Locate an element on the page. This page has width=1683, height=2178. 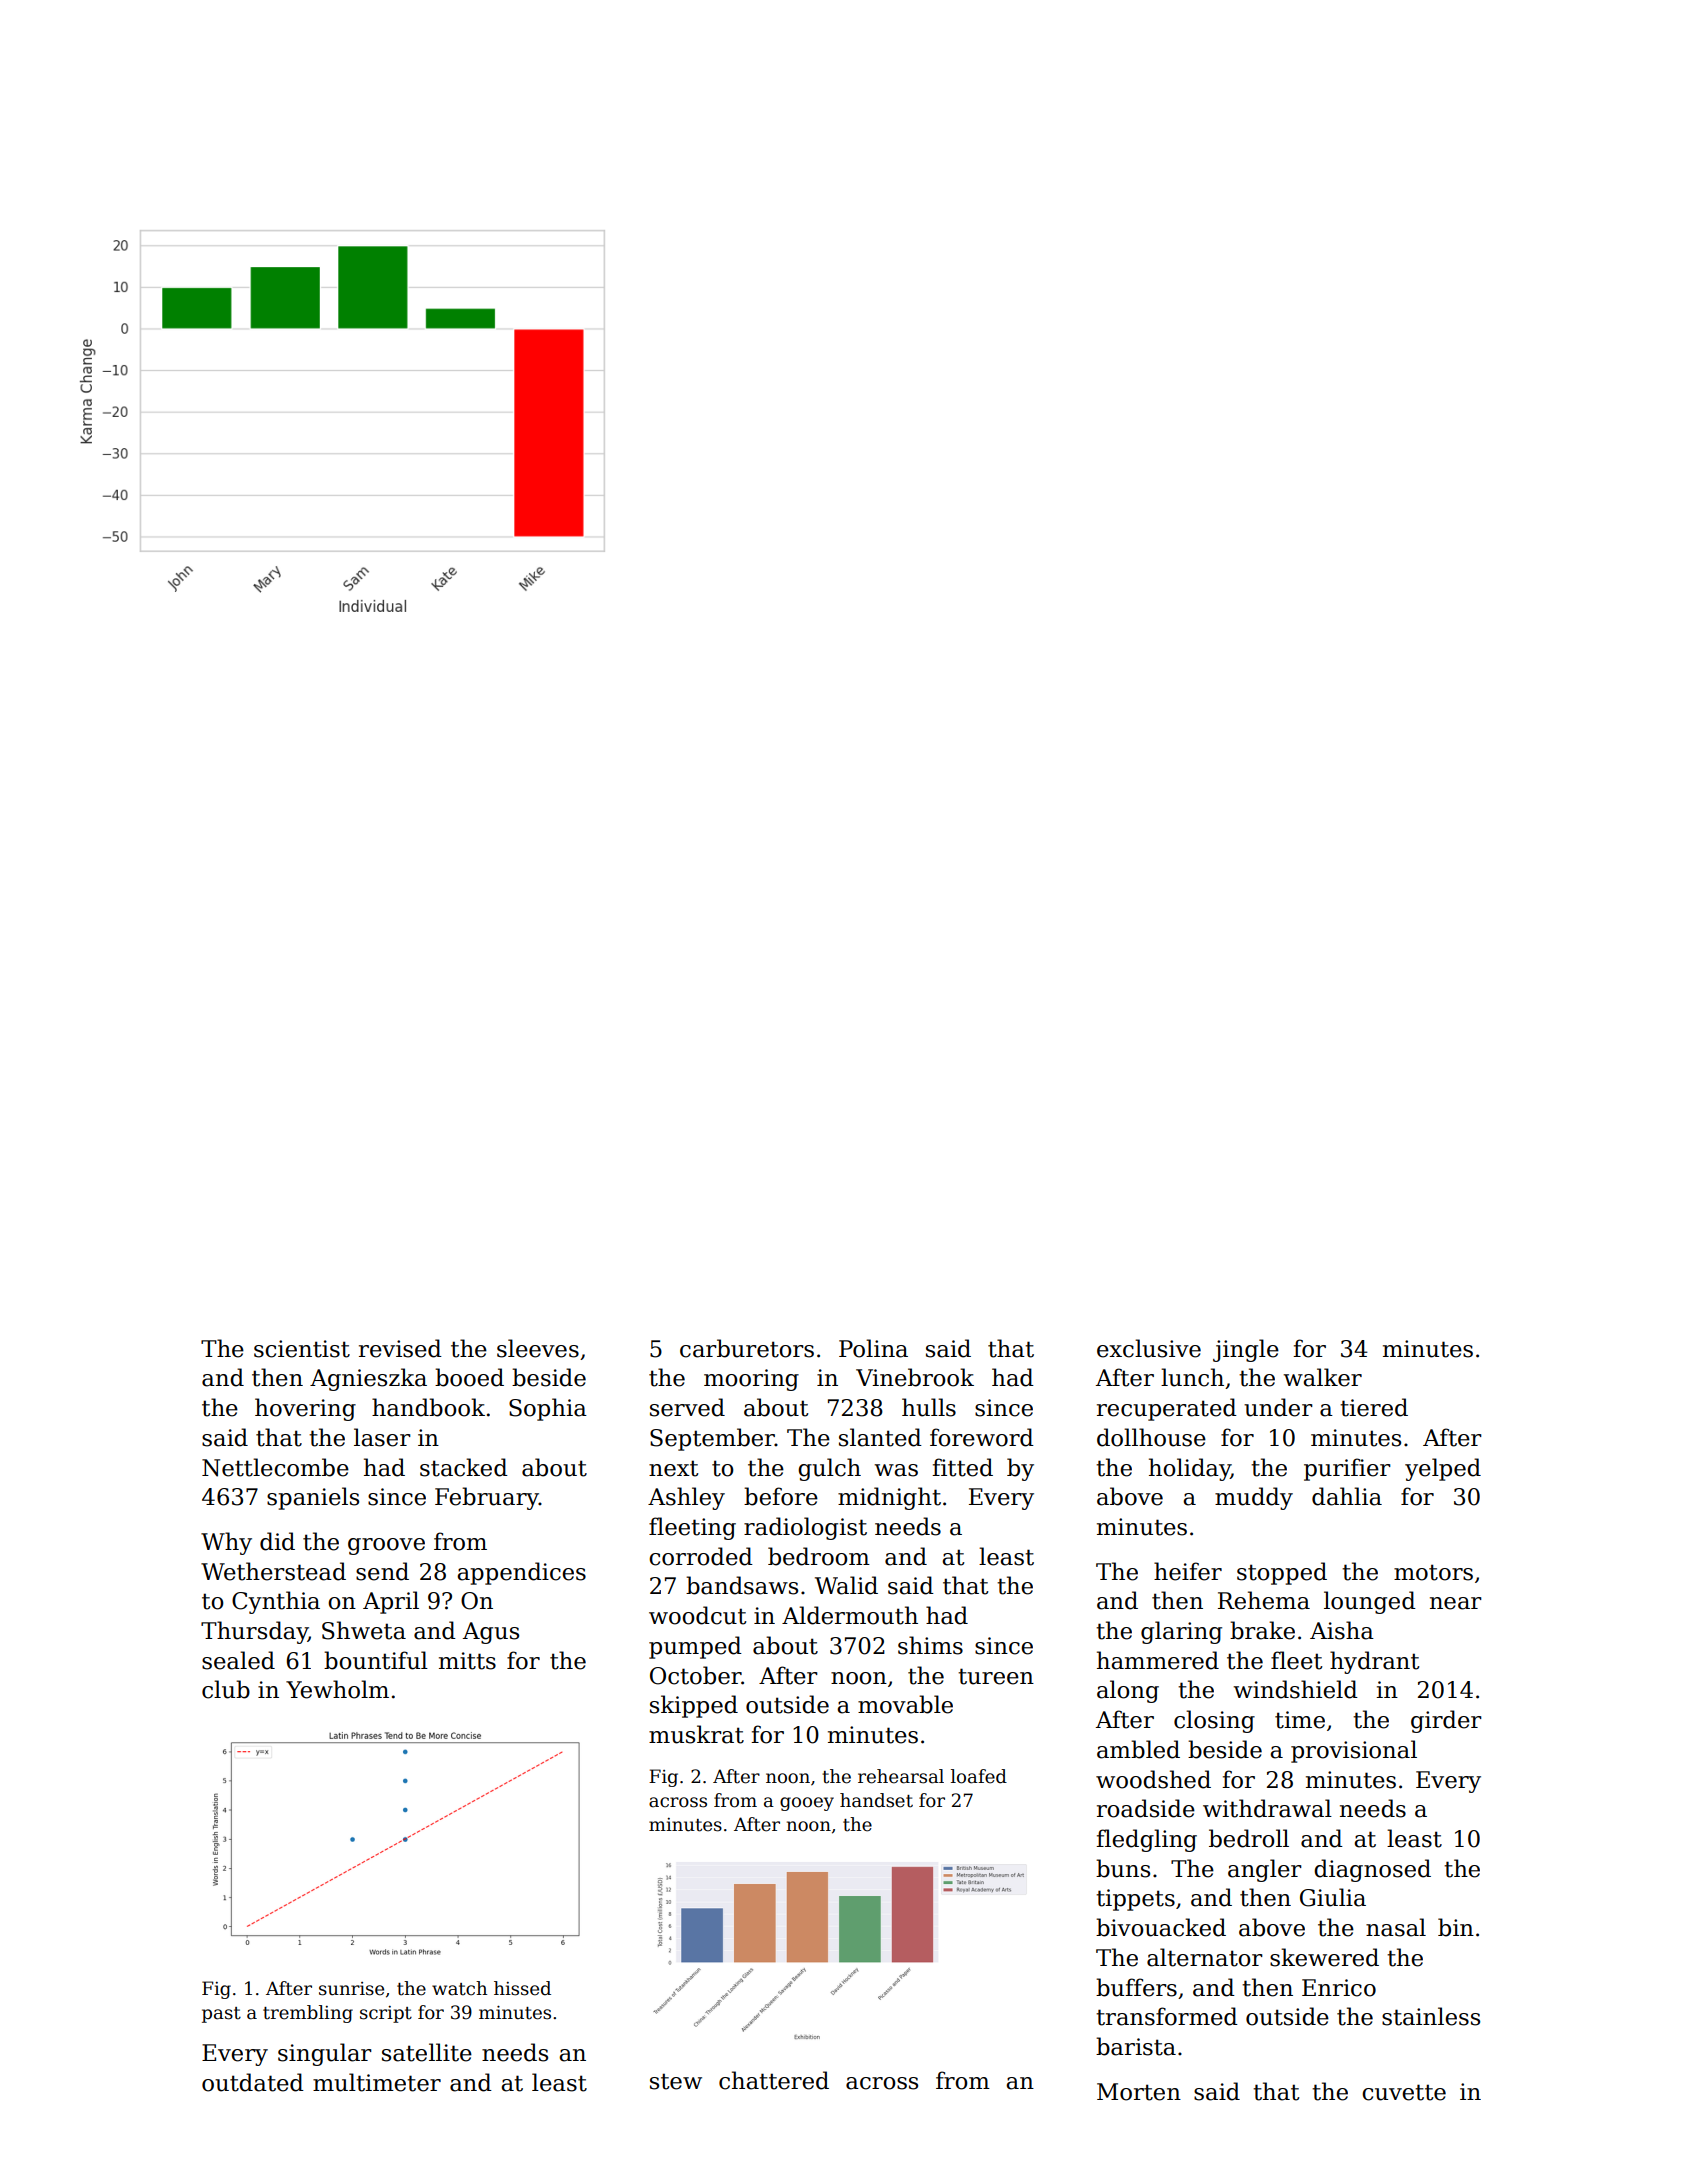
foreword is located at coordinates (982, 1437).
